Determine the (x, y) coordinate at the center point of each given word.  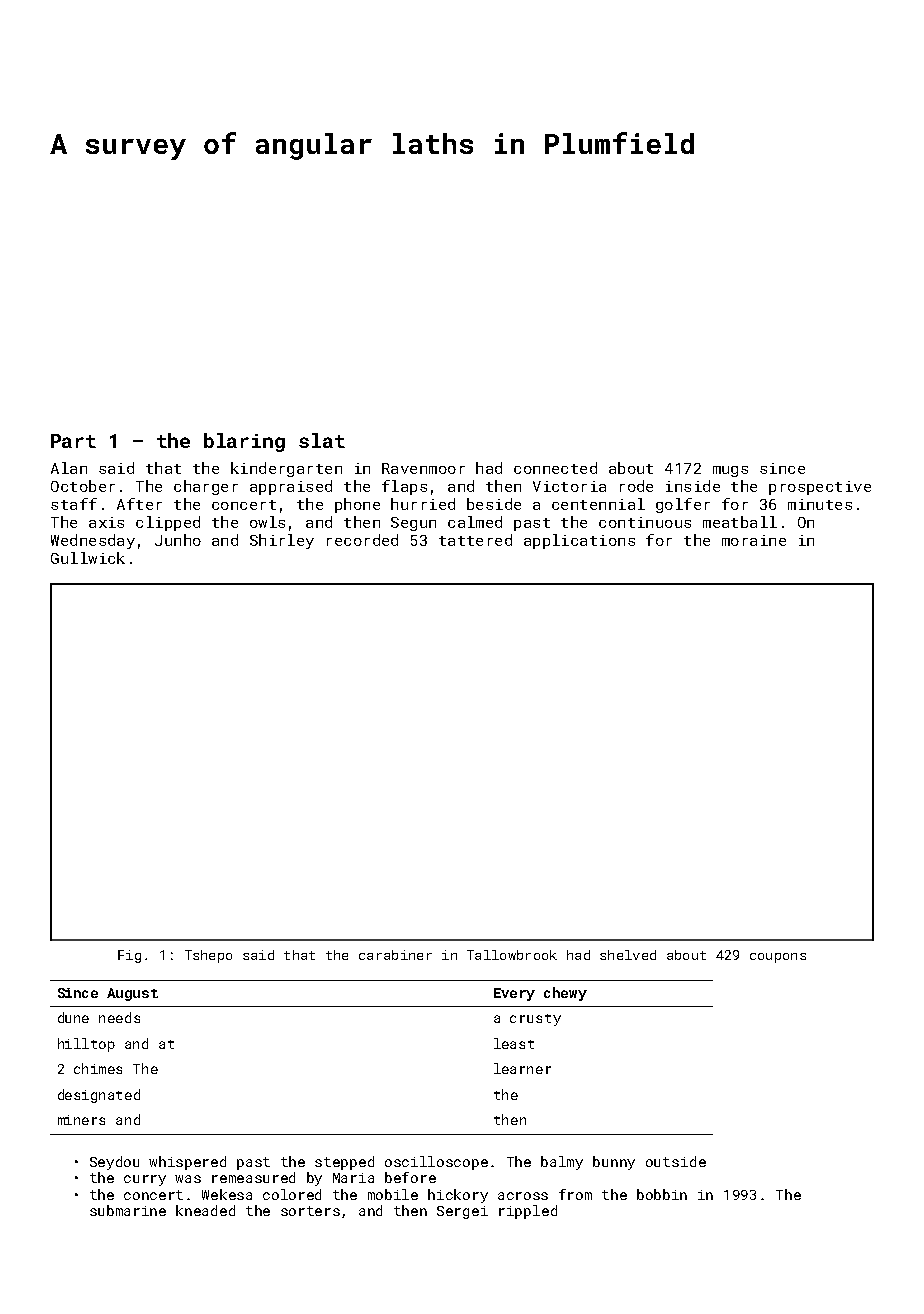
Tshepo (208, 956)
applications (579, 541)
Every (514, 994)
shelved (628, 955)
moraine (754, 540)
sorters (310, 1211)
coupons (778, 958)
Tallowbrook (512, 955)
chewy (565, 994)
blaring (244, 442)
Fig (129, 956)
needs (119, 1017)
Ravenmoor (423, 468)
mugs (730, 471)
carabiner (395, 955)
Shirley (282, 541)
